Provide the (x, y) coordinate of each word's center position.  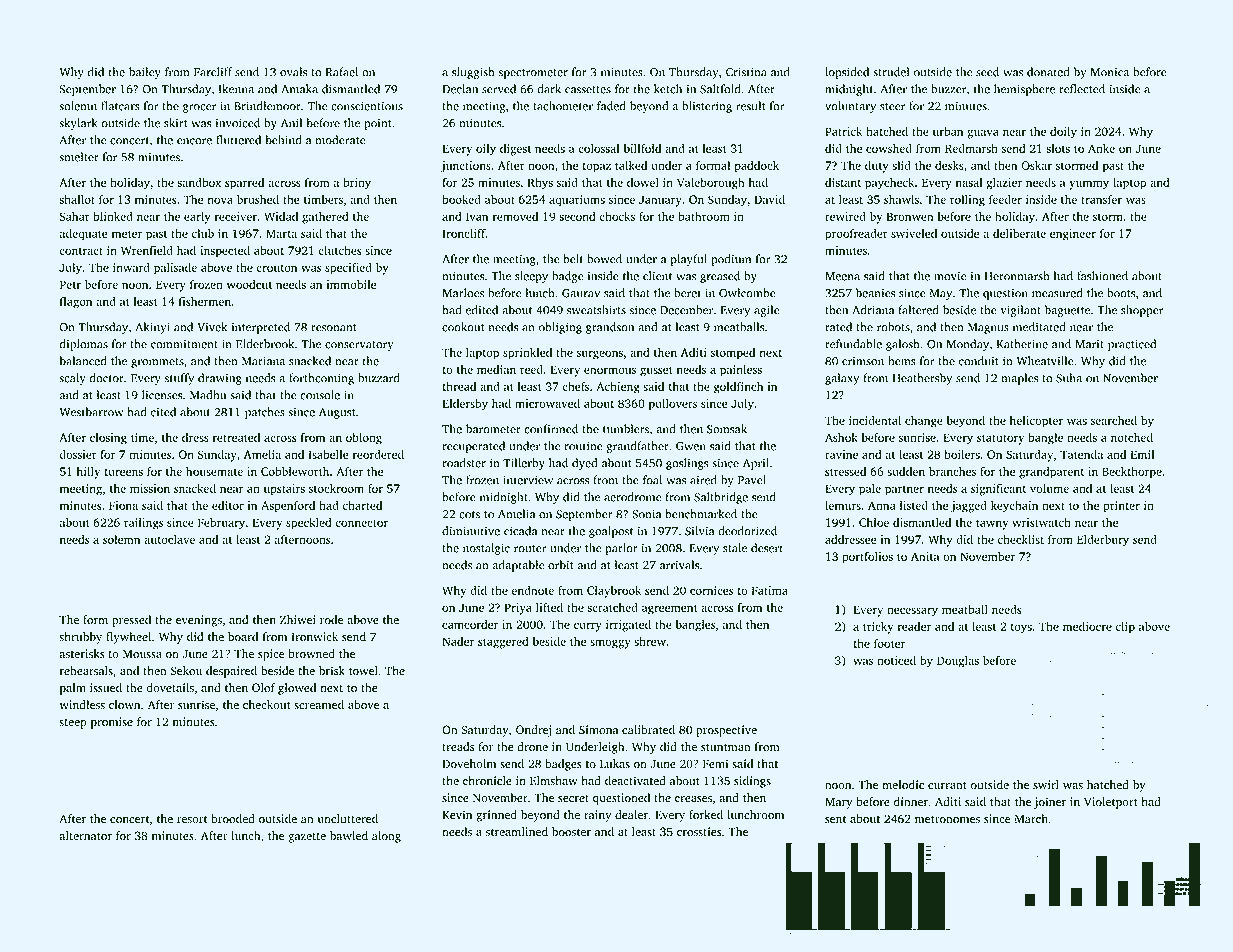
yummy (1089, 185)
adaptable (518, 566)
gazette (307, 838)
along (386, 837)
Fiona (123, 505)
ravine (841, 454)
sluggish (473, 73)
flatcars (120, 106)
